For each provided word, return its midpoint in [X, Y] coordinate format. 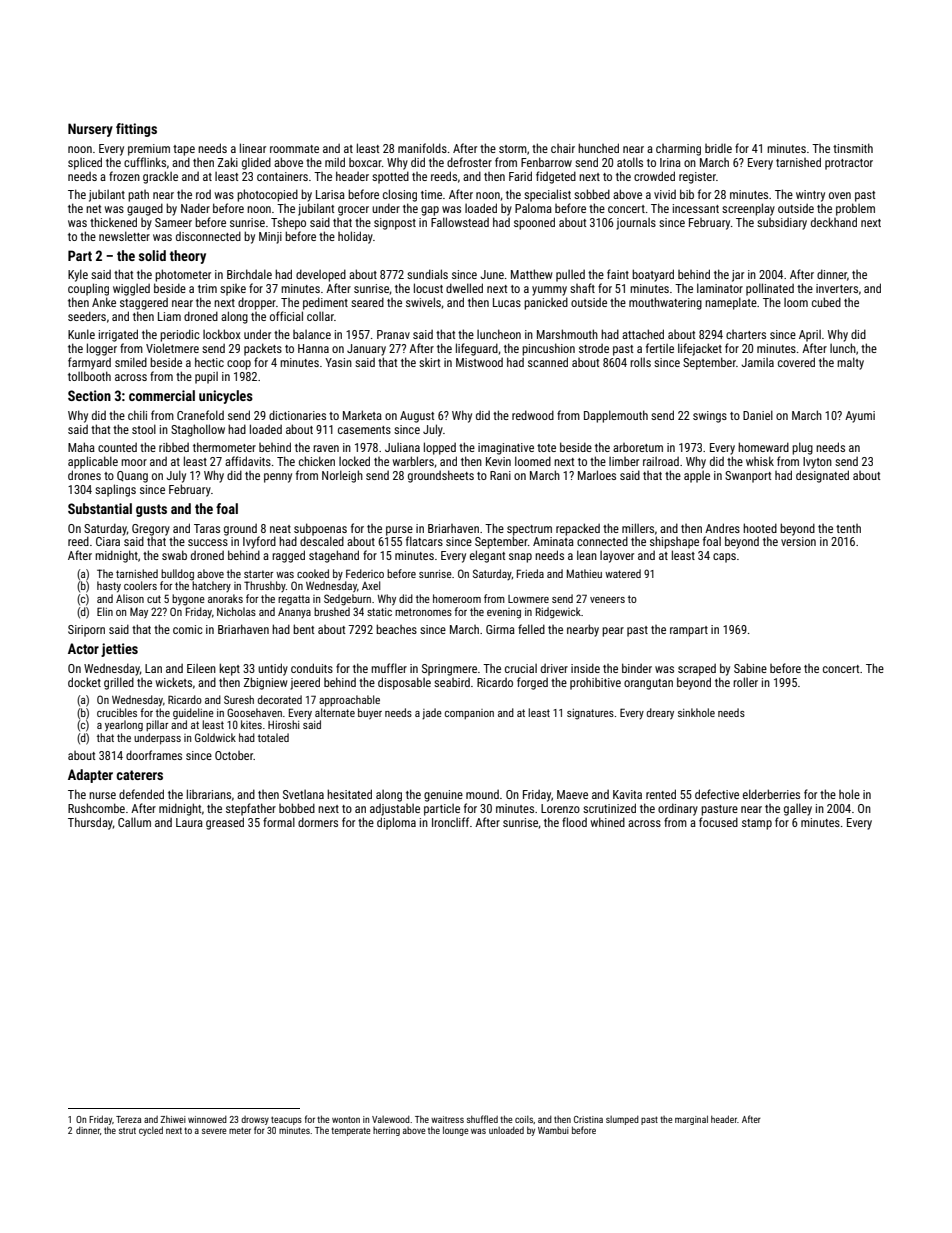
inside [585, 668]
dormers [318, 822]
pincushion [548, 349]
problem [855, 209]
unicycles [226, 397]
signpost [395, 224]
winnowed [207, 1119]
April [810, 336]
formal [279, 822]
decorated [280, 699]
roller [745, 682]
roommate [294, 149]
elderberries [771, 794]
